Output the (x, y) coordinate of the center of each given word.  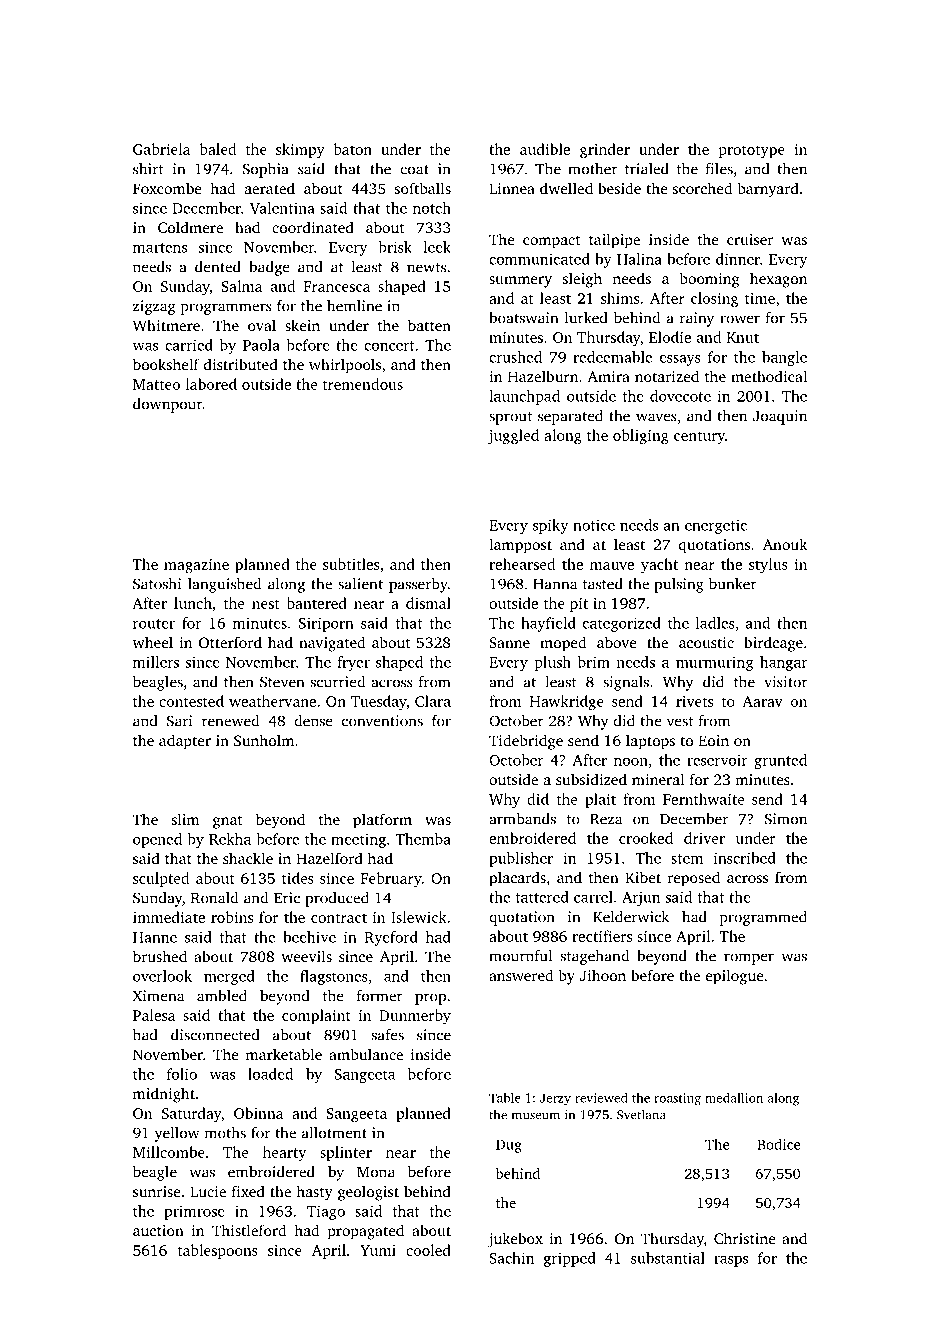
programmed (763, 918)
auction (158, 1230)
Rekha (230, 839)
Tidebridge (526, 742)
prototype (752, 151)
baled (218, 149)
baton (353, 149)
